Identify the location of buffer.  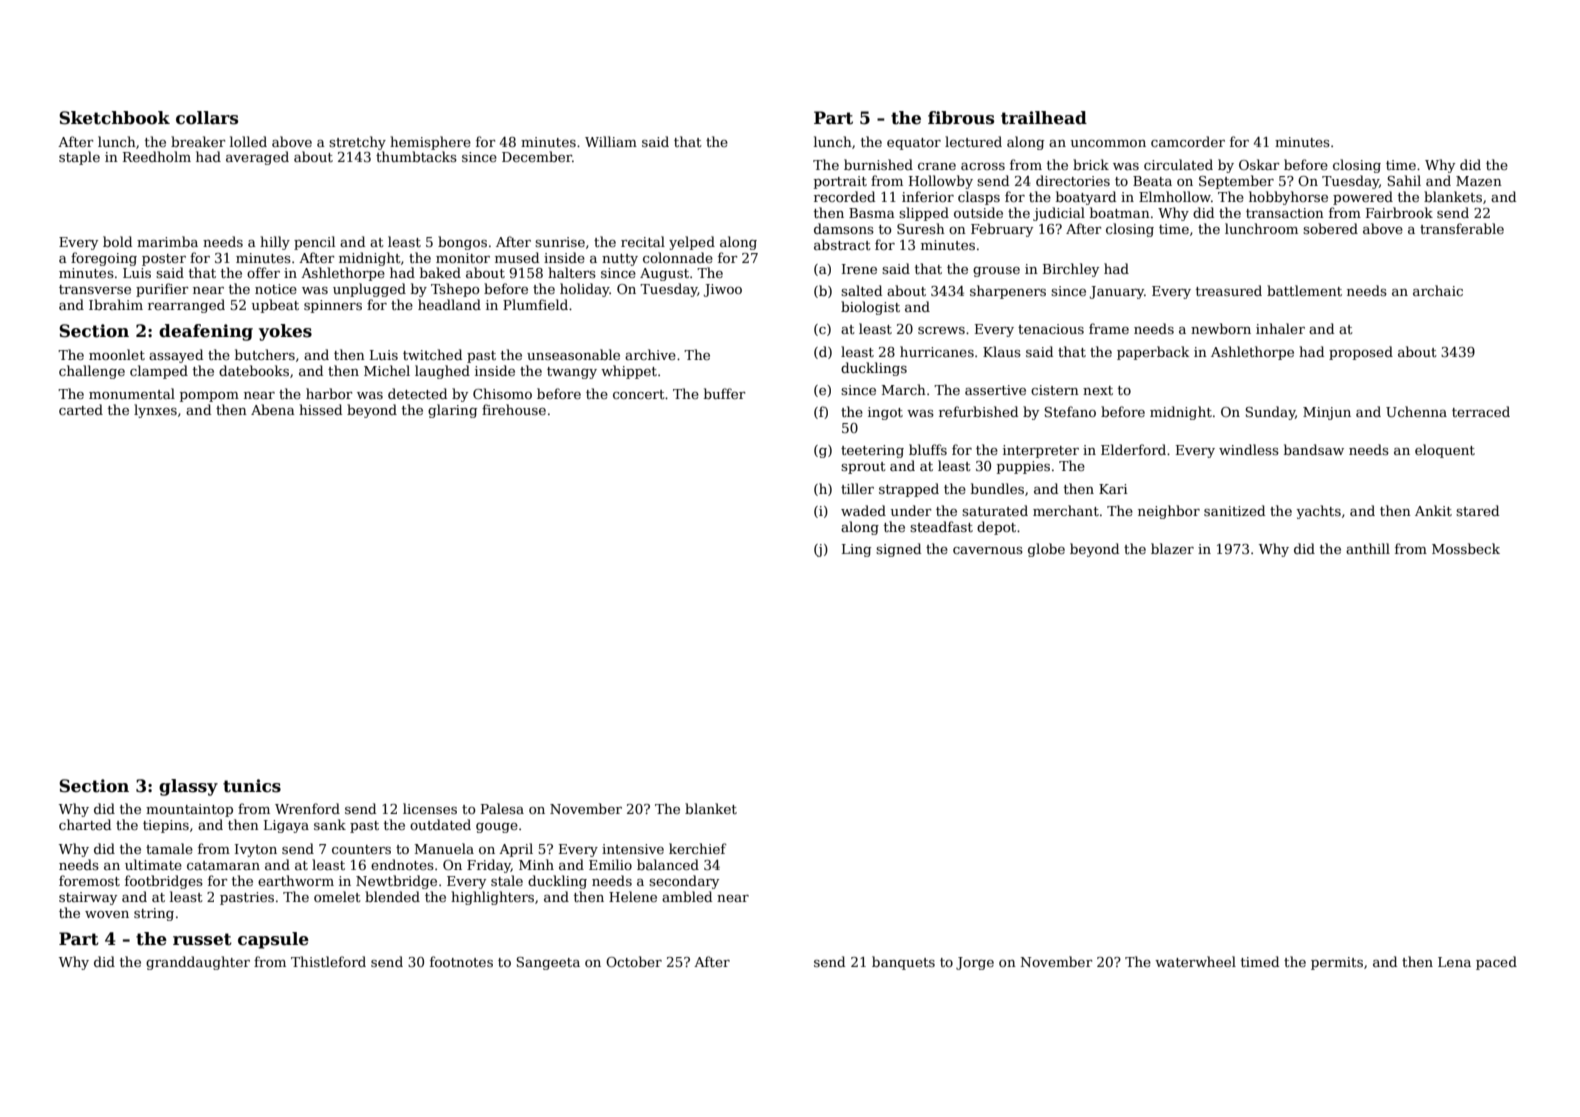
(725, 393).
